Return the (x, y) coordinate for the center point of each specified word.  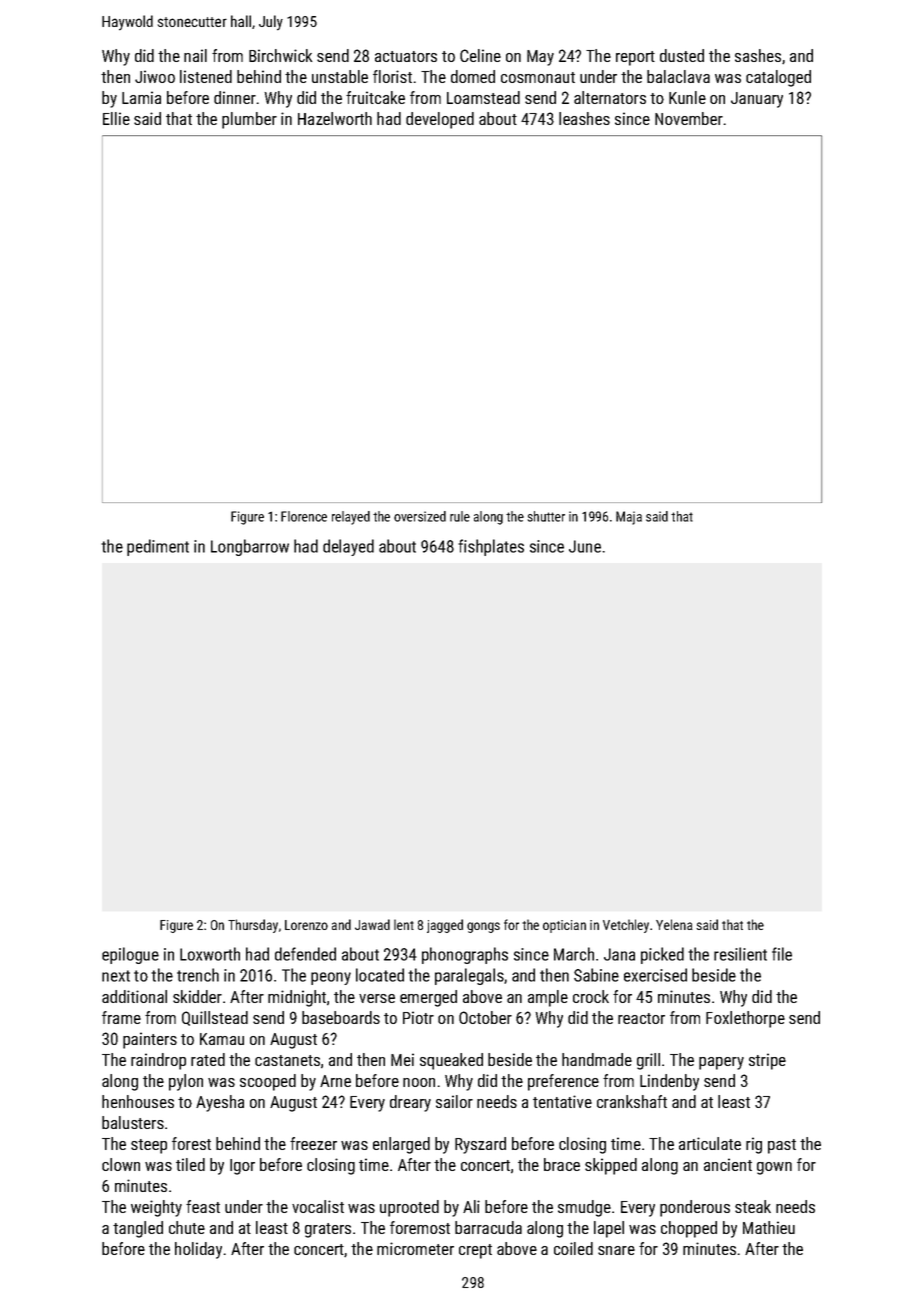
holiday (198, 1250)
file (782, 954)
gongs (483, 927)
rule (460, 516)
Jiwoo (155, 76)
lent (404, 924)
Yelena (674, 924)
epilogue (130, 955)
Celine (480, 55)
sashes (758, 55)
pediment (158, 547)
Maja (629, 518)
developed (440, 120)
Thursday (253, 926)
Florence (304, 516)
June (585, 546)
